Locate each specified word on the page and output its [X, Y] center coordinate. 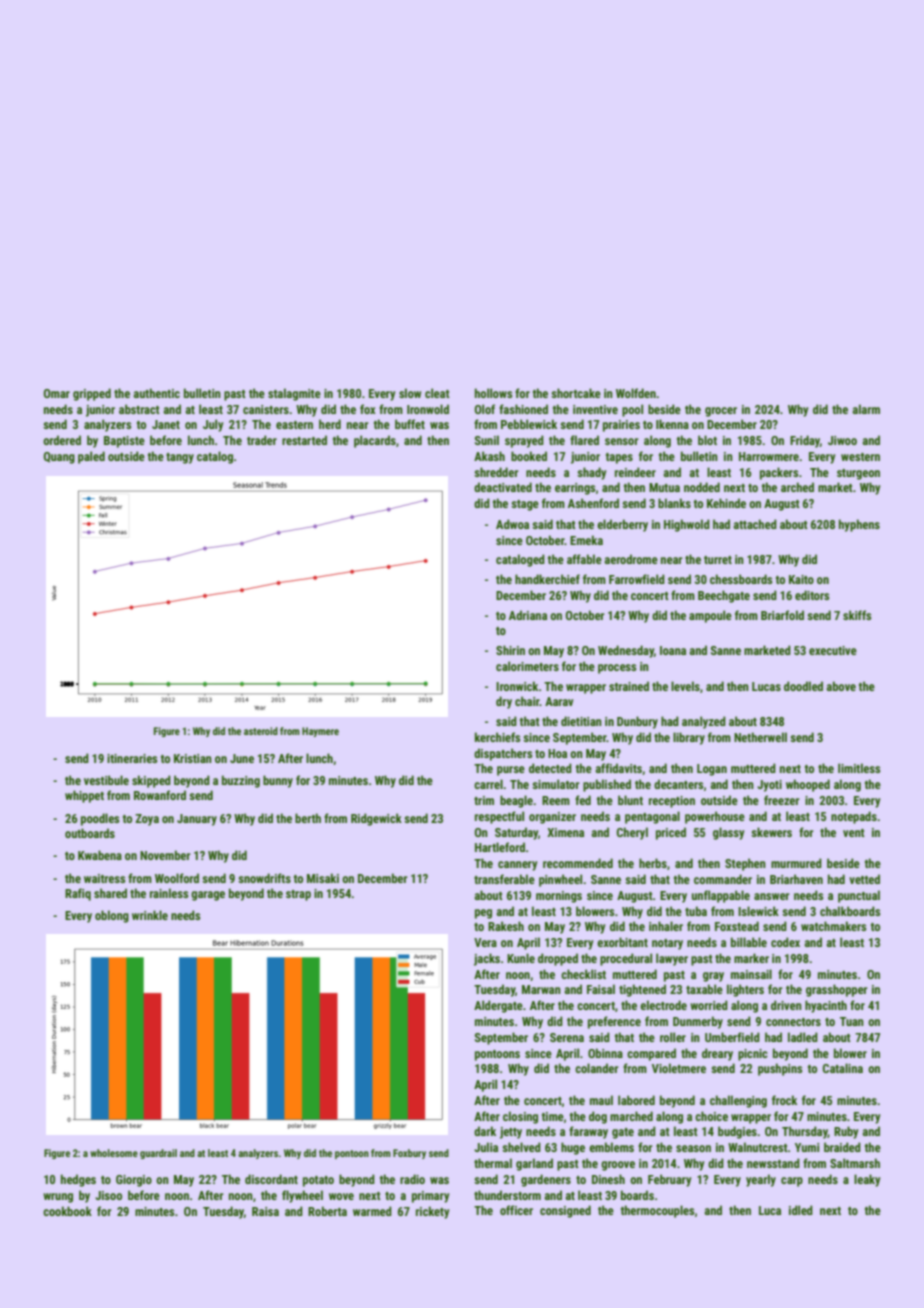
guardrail [158, 1154]
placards [375, 441]
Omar [57, 393]
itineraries [132, 758]
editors [812, 595]
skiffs [857, 615]
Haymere [320, 732]
